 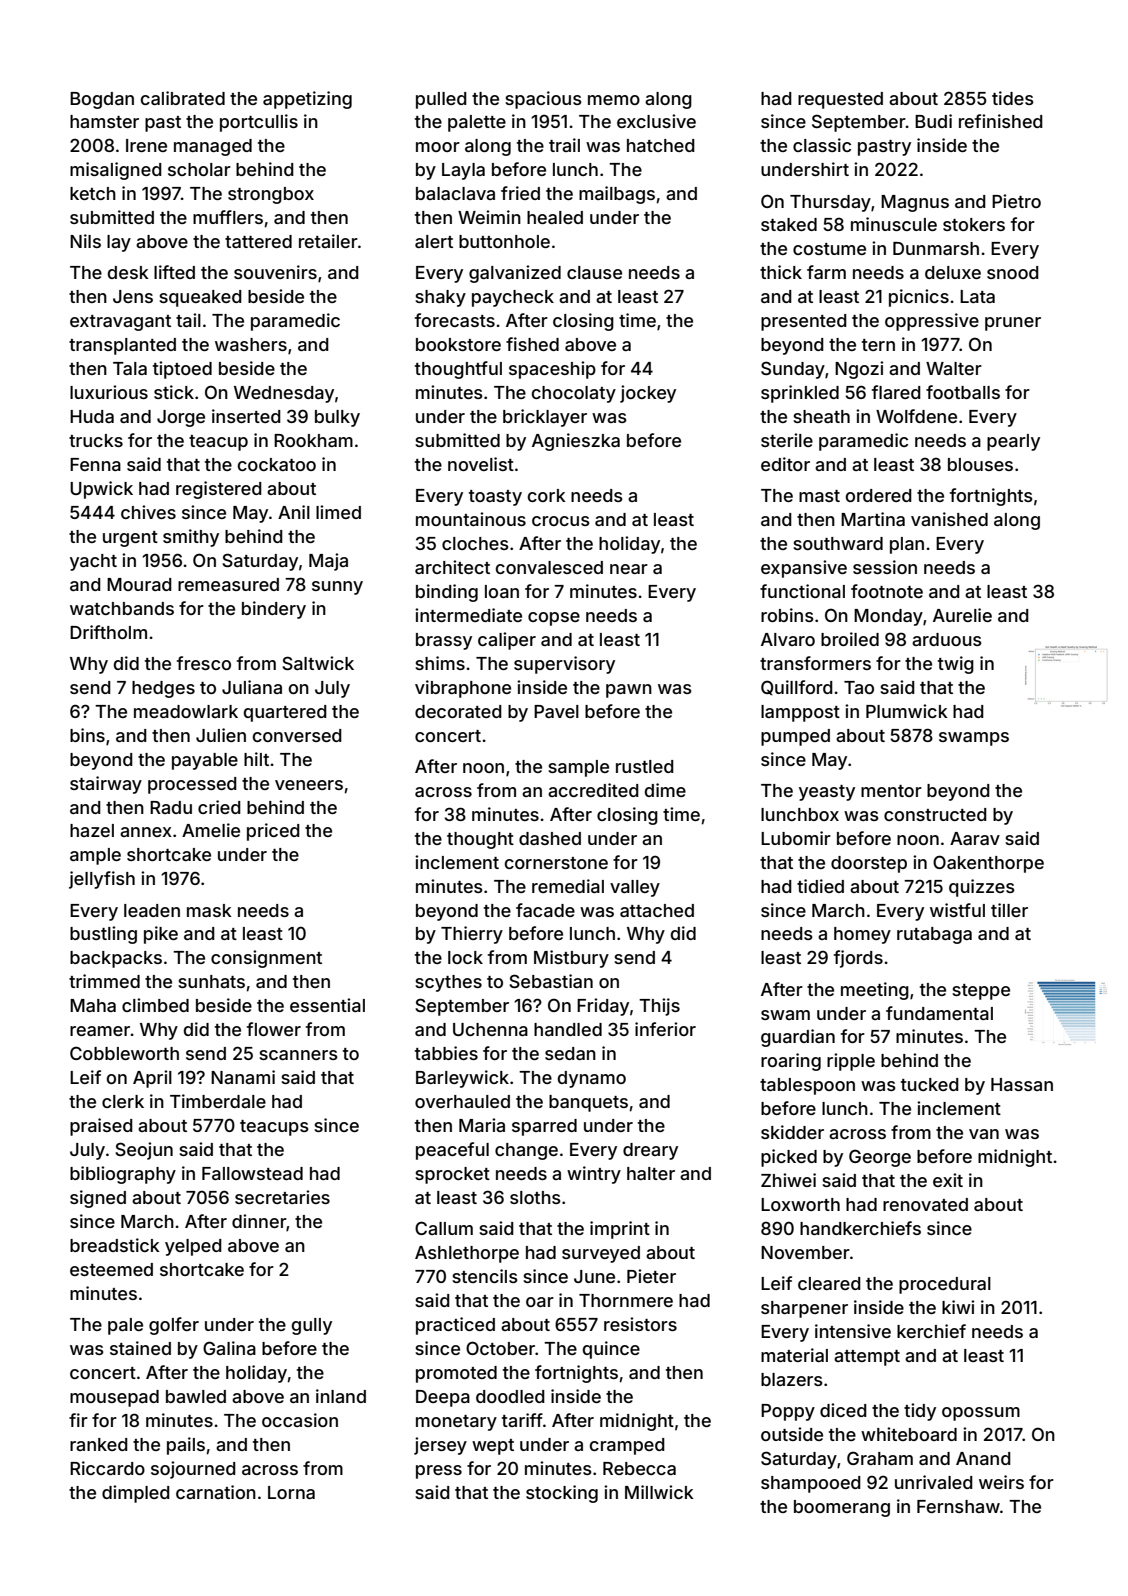 What do you see at coordinates (114, 1398) in the image?
I see `mousepad` at bounding box center [114, 1398].
